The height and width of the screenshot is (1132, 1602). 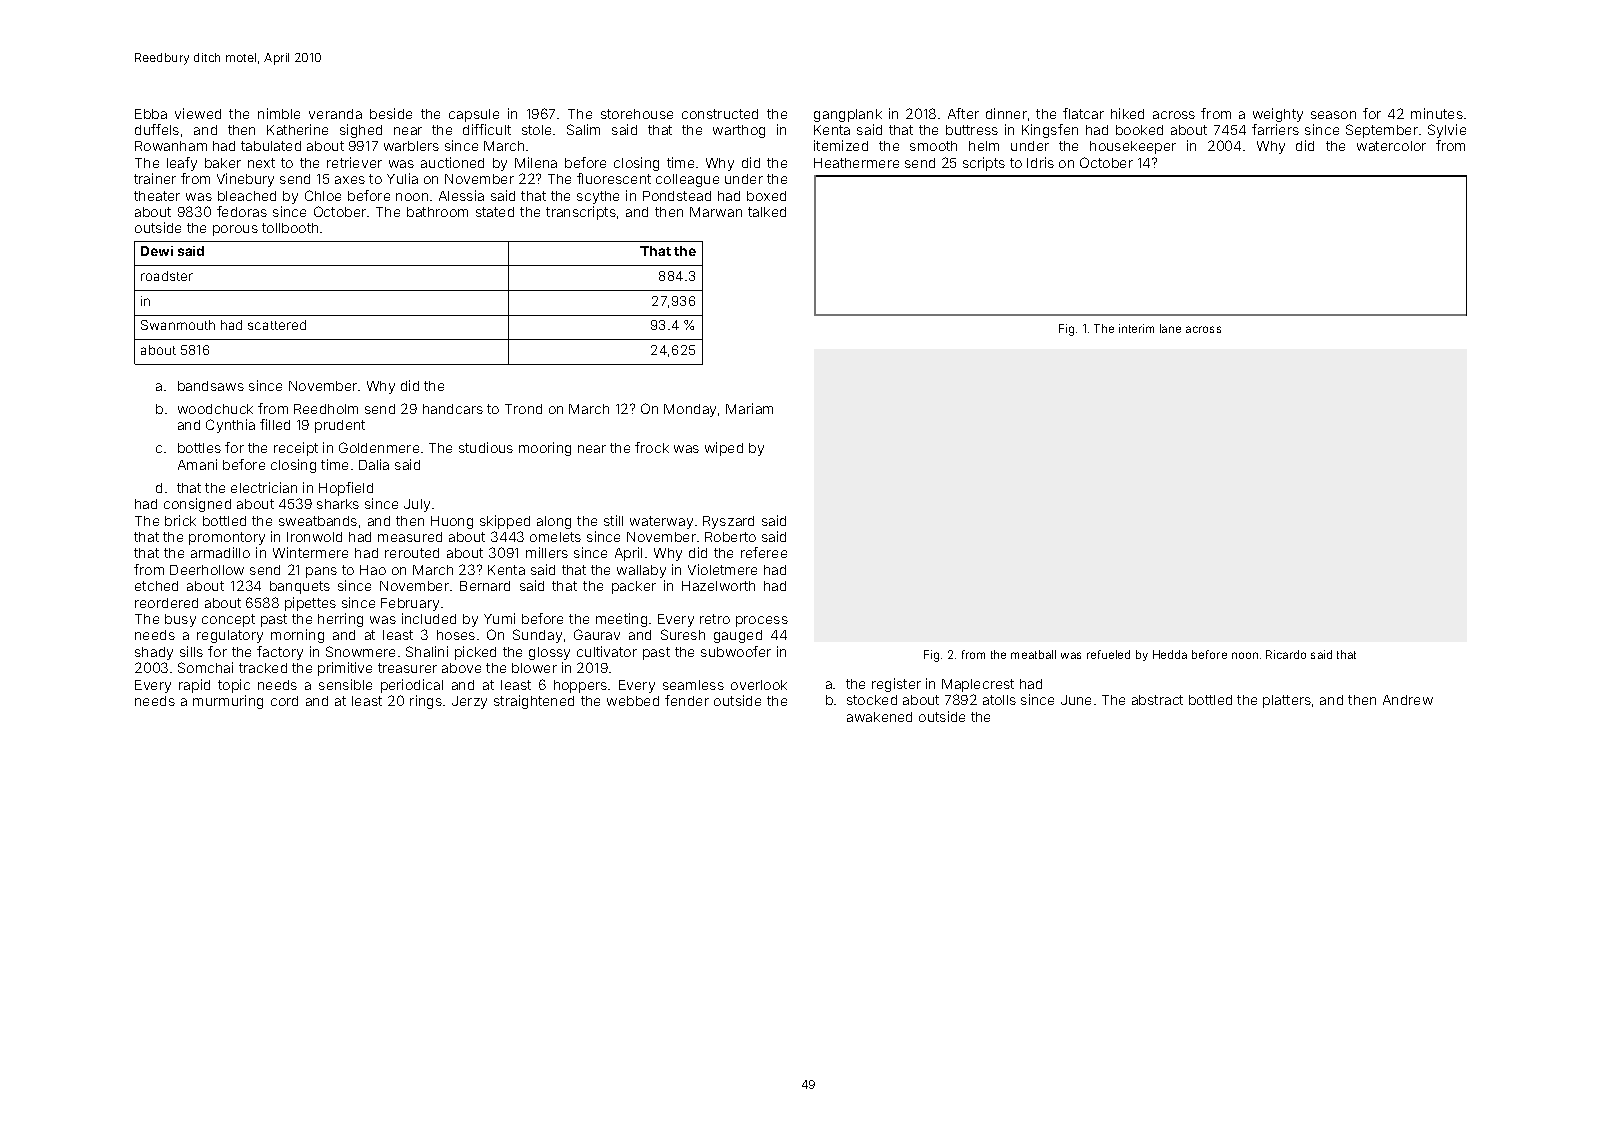 What do you see at coordinates (1170, 654) in the screenshot?
I see `Hedda` at bounding box center [1170, 654].
